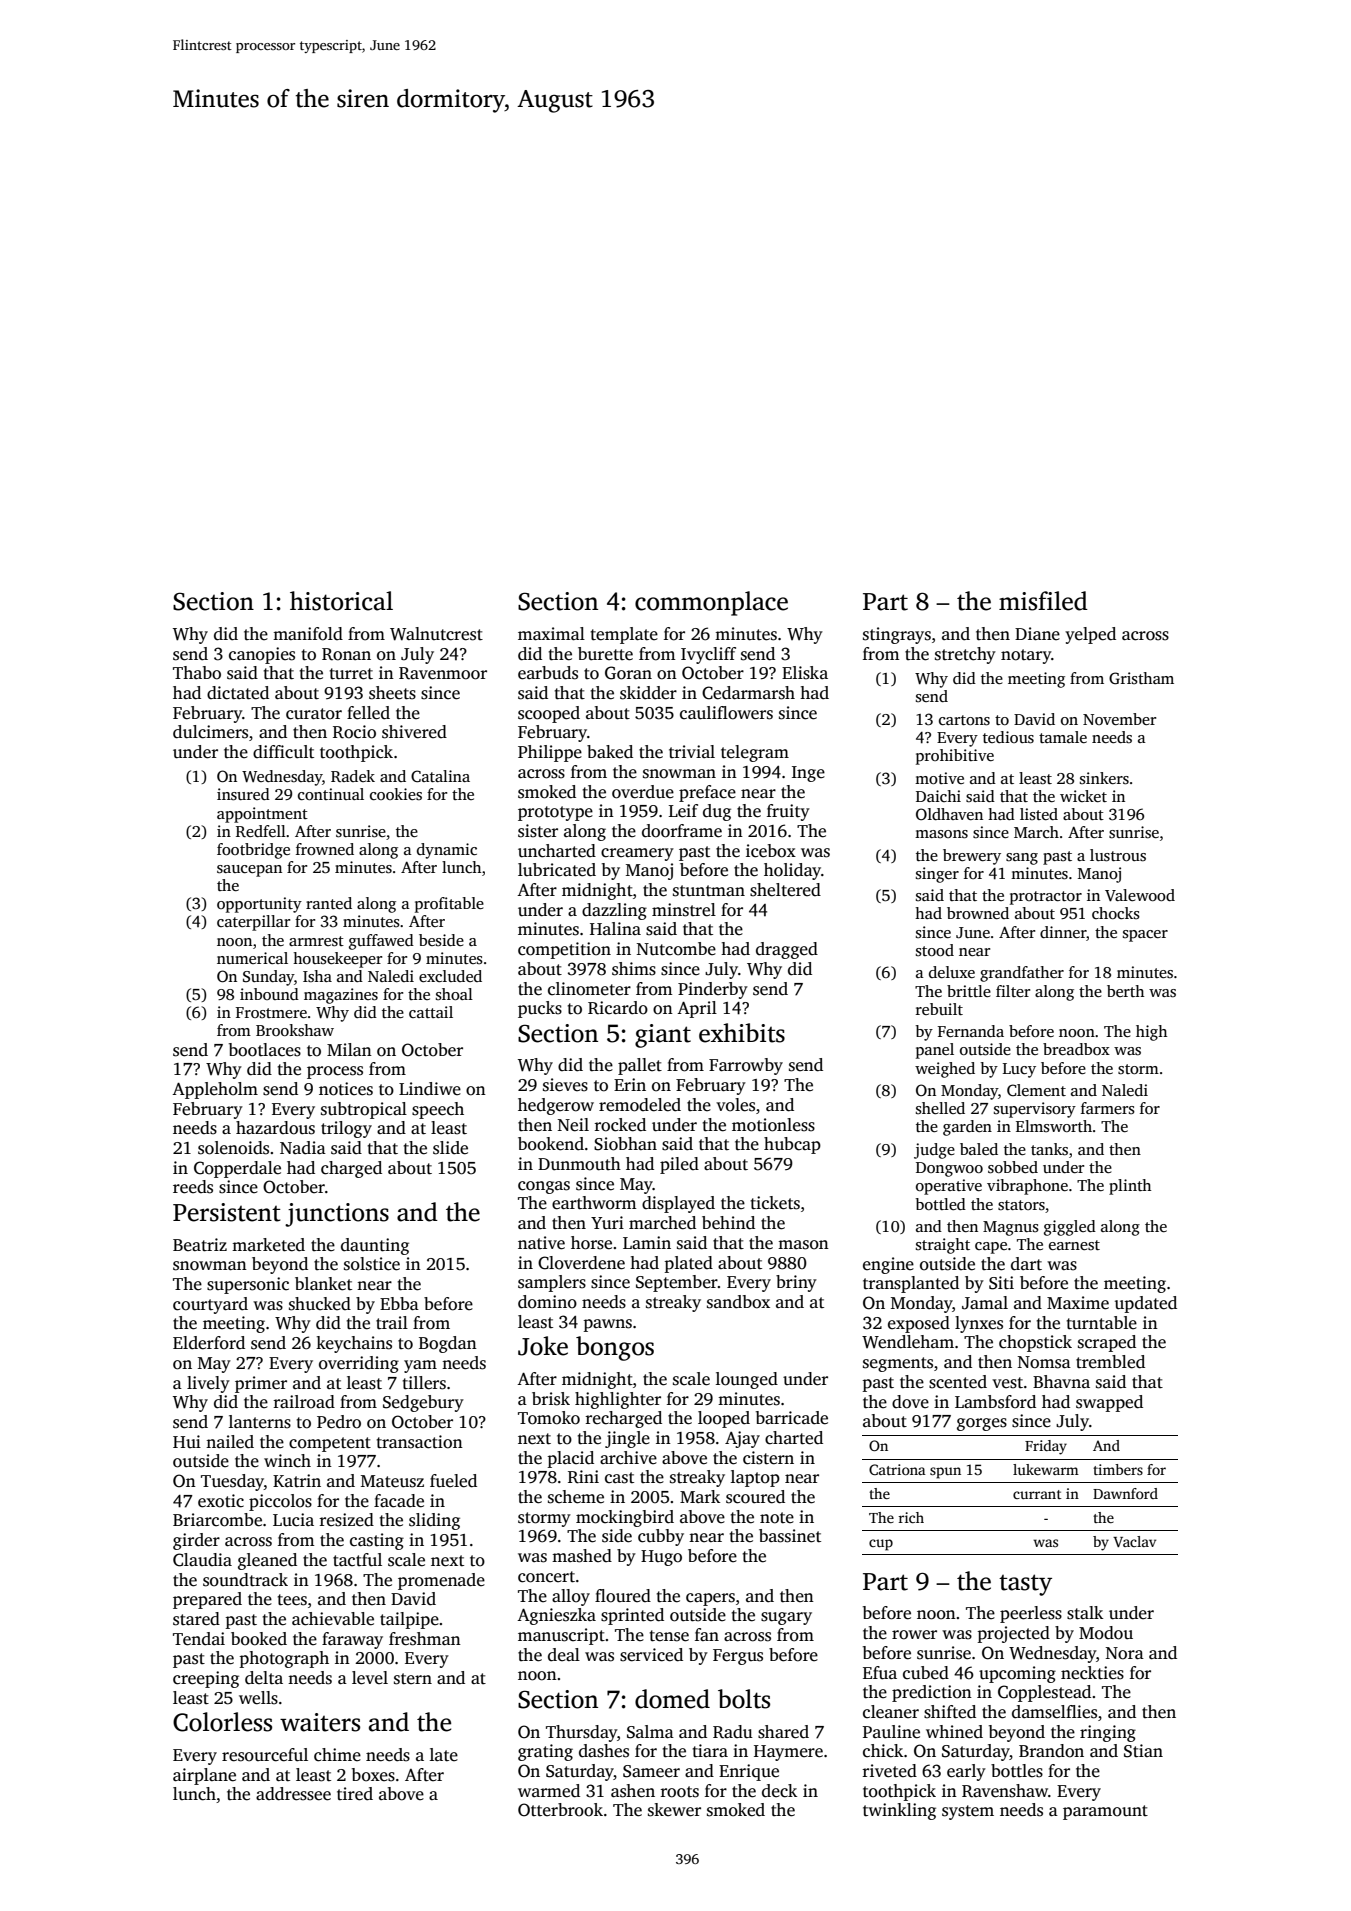 This image has width=1351, height=1911. I want to click on misfiled, so click(1043, 601).
